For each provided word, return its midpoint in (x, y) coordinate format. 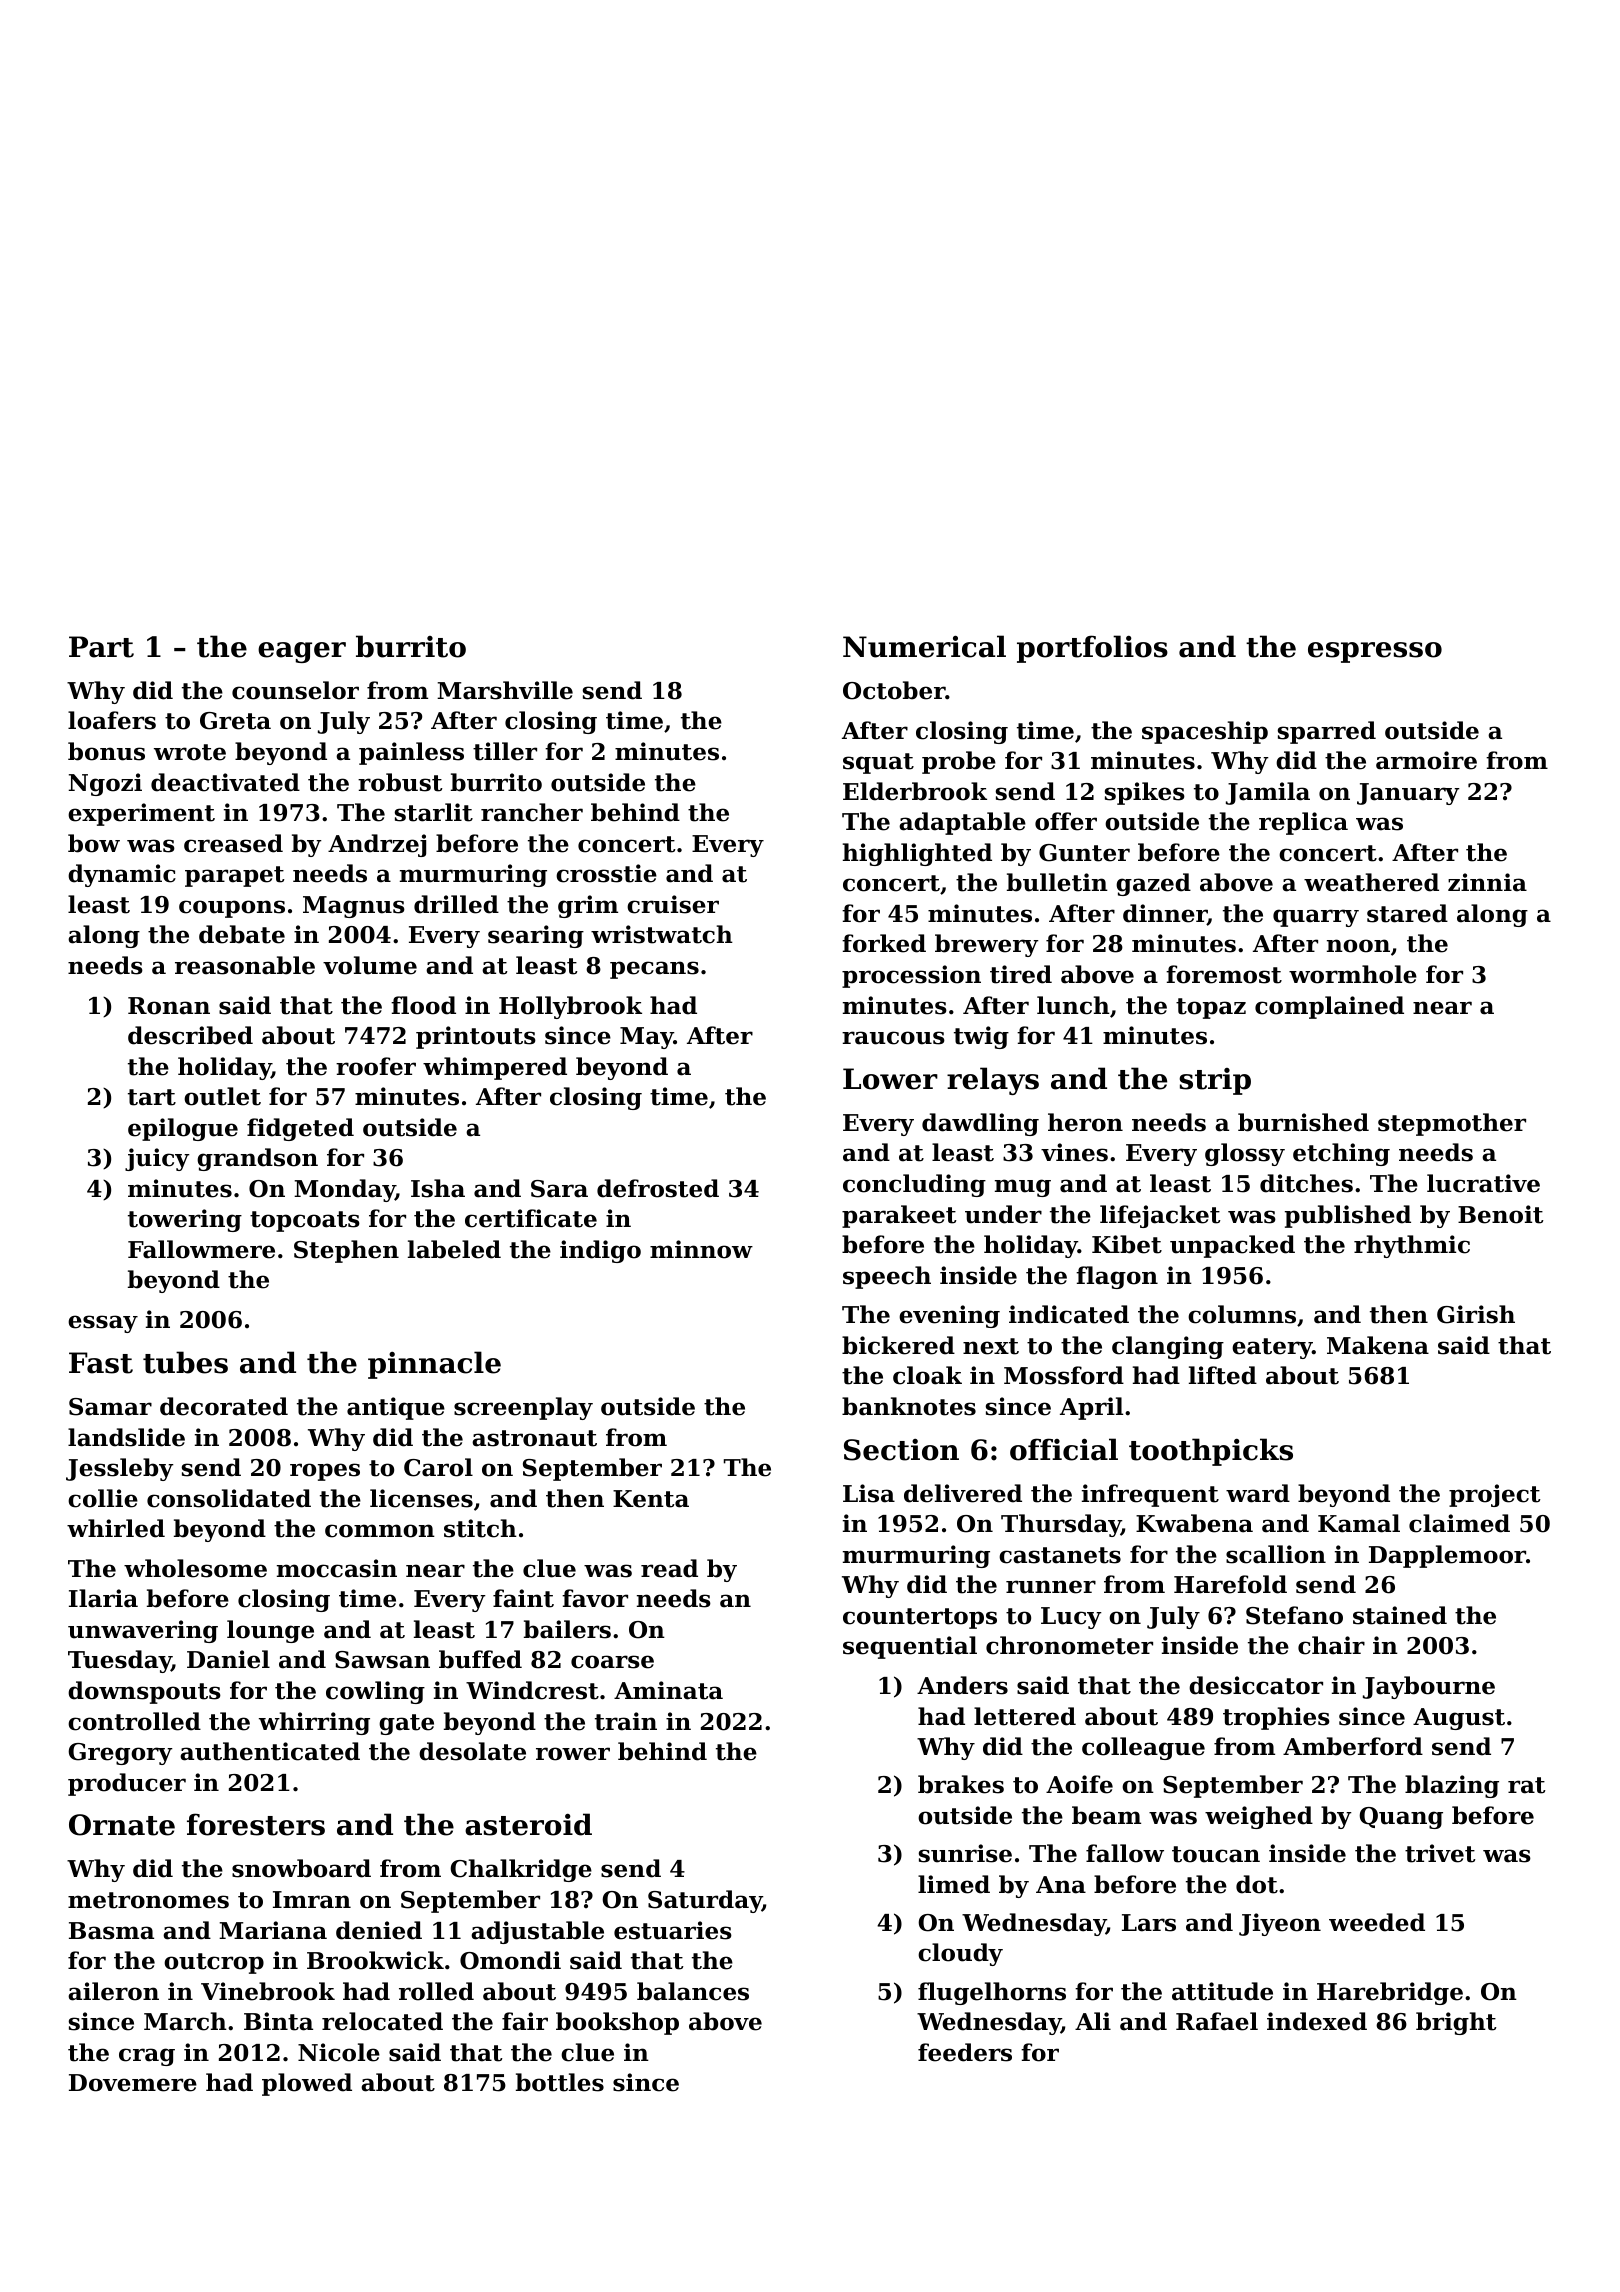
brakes (961, 1784)
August (1459, 1719)
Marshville (505, 690)
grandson (257, 1159)
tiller (505, 751)
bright (1456, 2023)
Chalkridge (521, 1870)
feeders (965, 2052)
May (647, 1038)
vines (1074, 1152)
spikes (1145, 793)
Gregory (120, 1754)
